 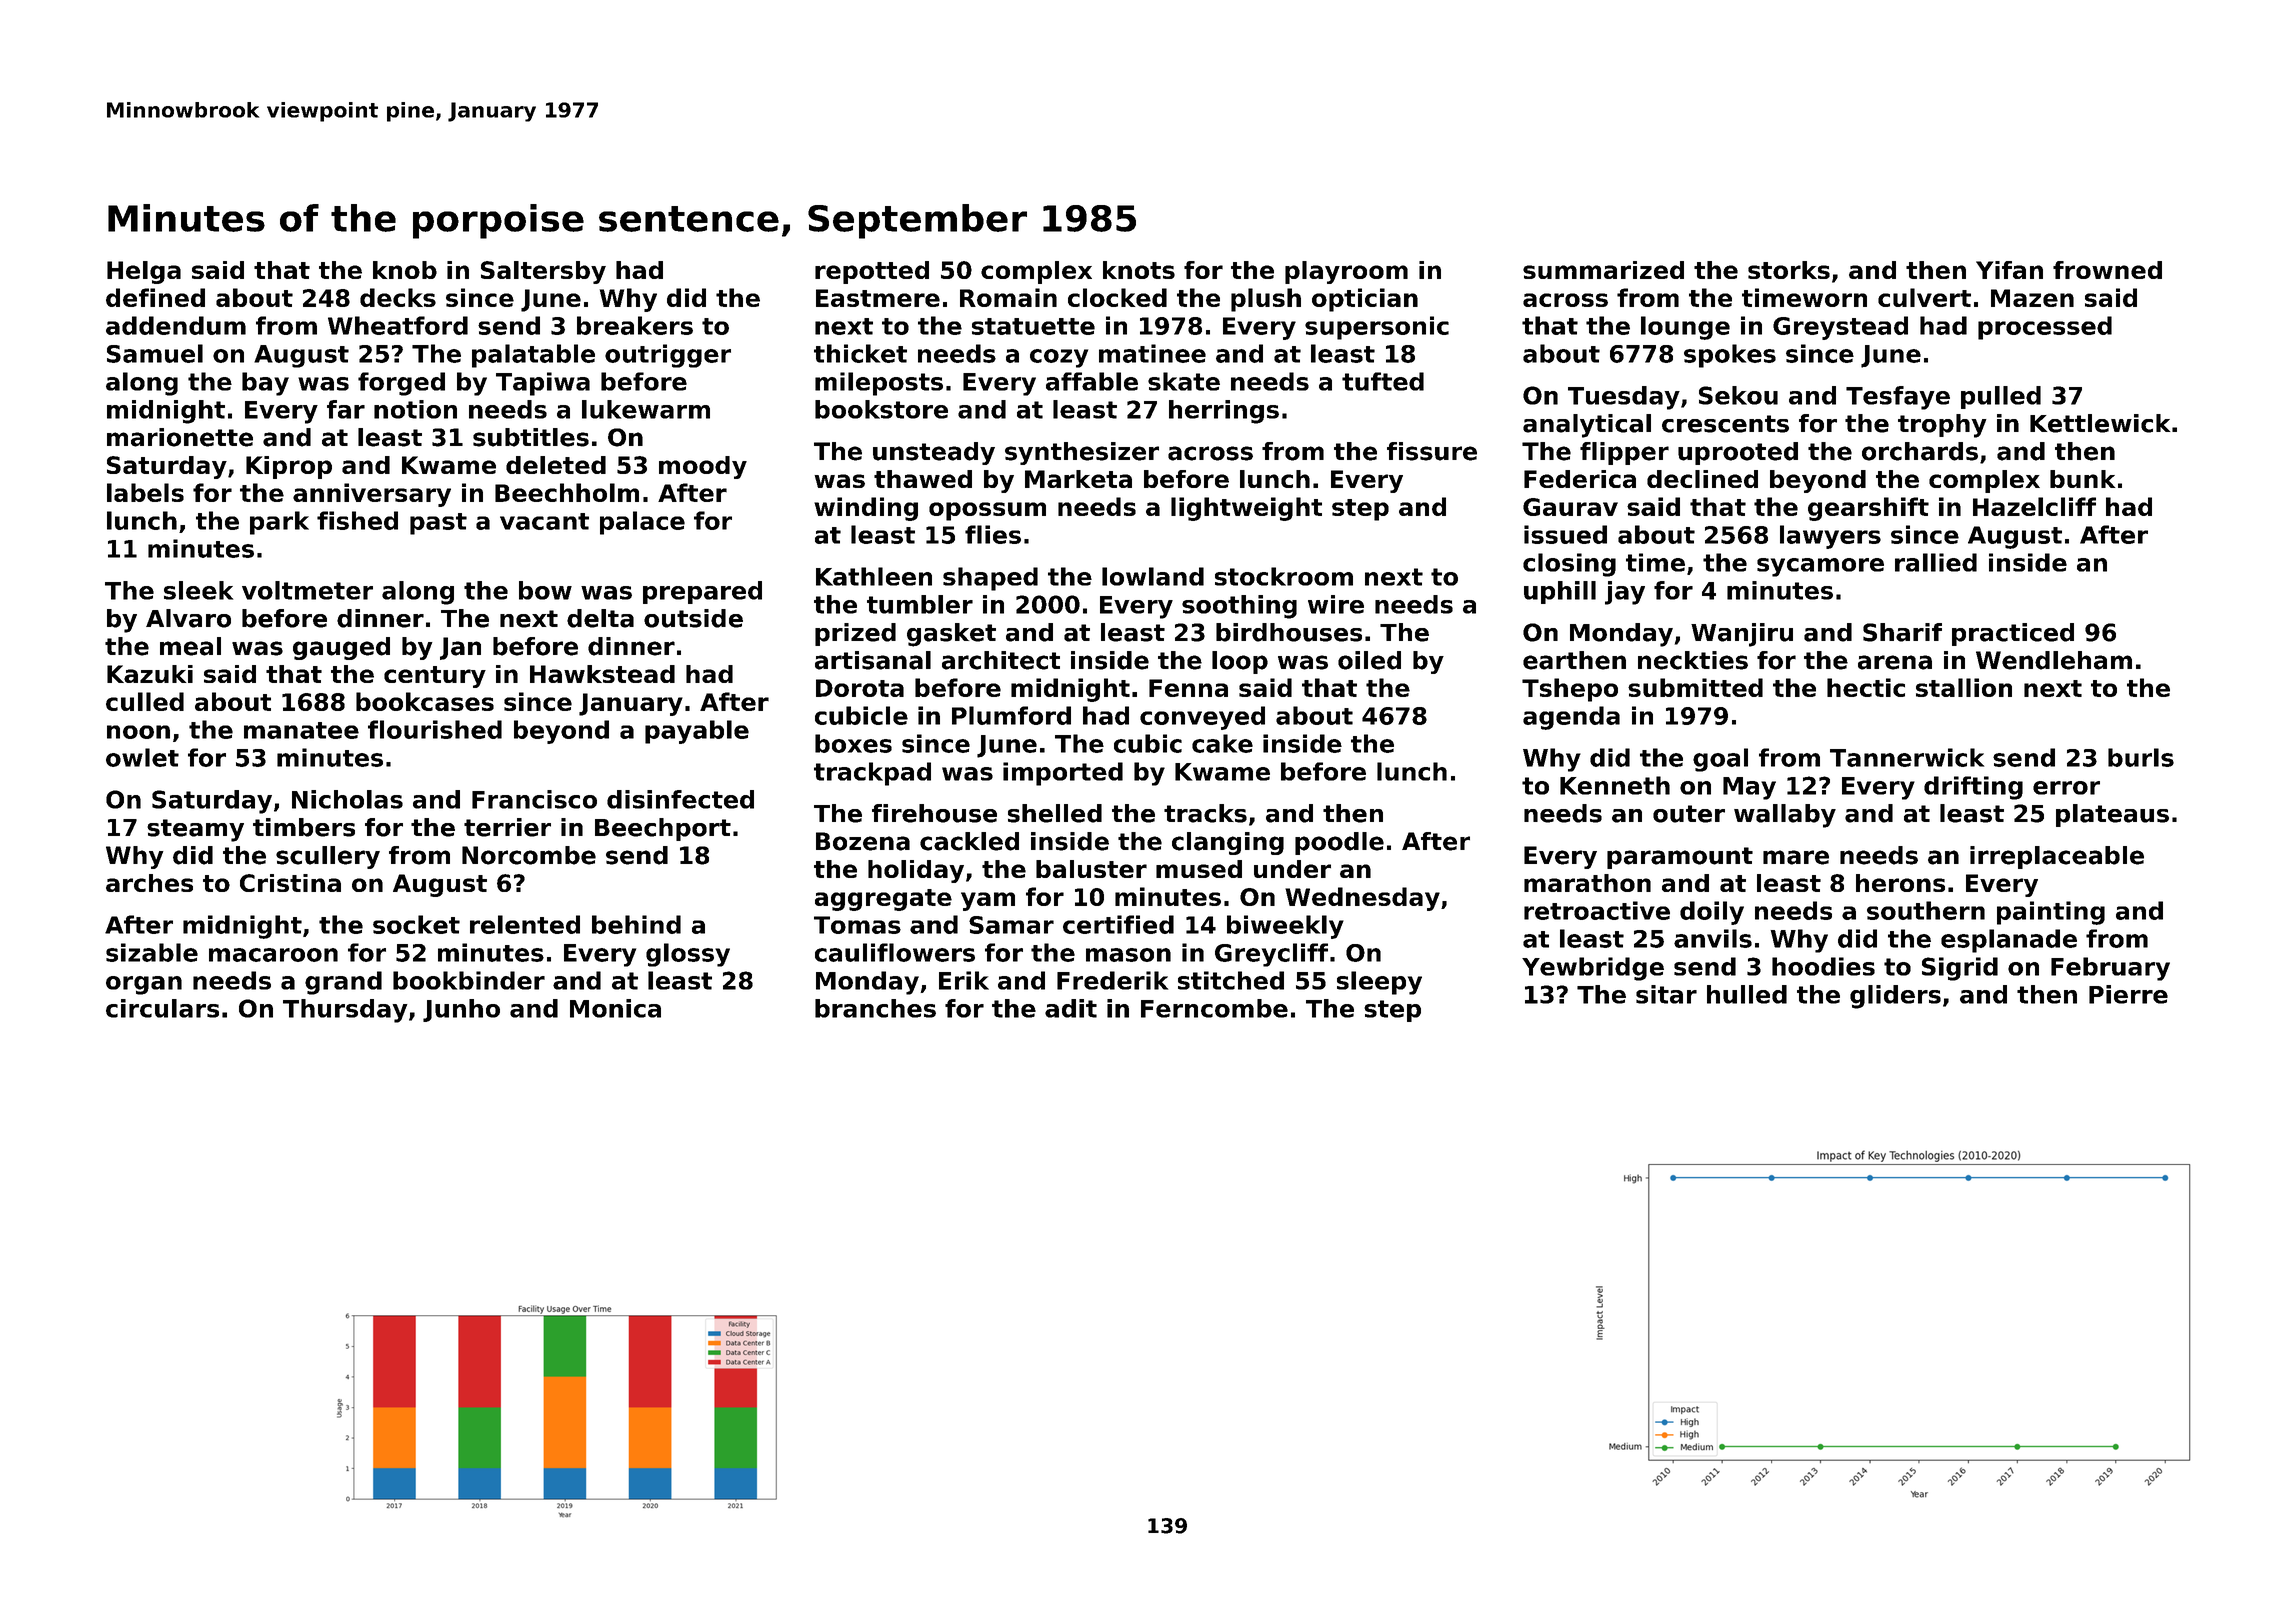 What do you see at coordinates (145, 701) in the page?
I see `culled` at bounding box center [145, 701].
